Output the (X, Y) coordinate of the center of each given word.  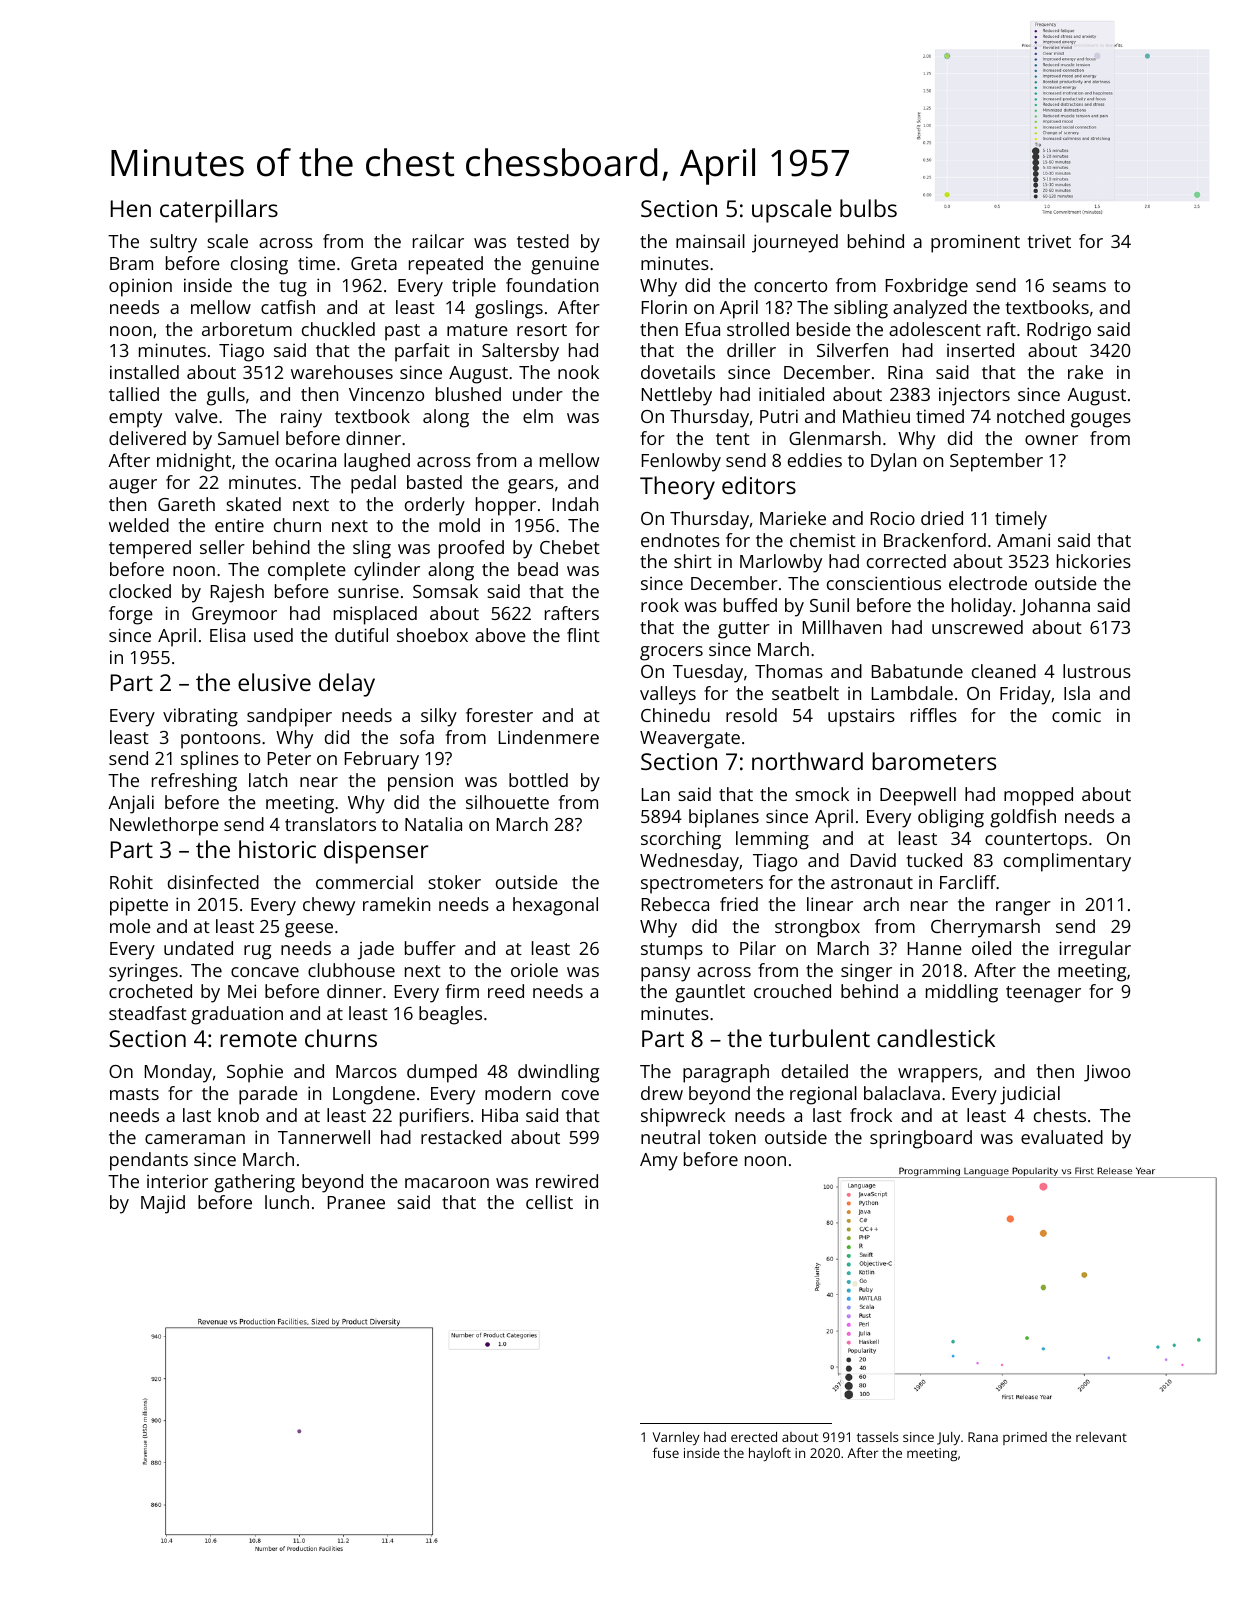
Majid (163, 1204)
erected (754, 1436)
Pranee (356, 1202)
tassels (877, 1437)
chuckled (338, 329)
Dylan (893, 462)
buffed (750, 605)
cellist (549, 1202)
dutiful (361, 635)
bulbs (868, 208)
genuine (565, 266)
